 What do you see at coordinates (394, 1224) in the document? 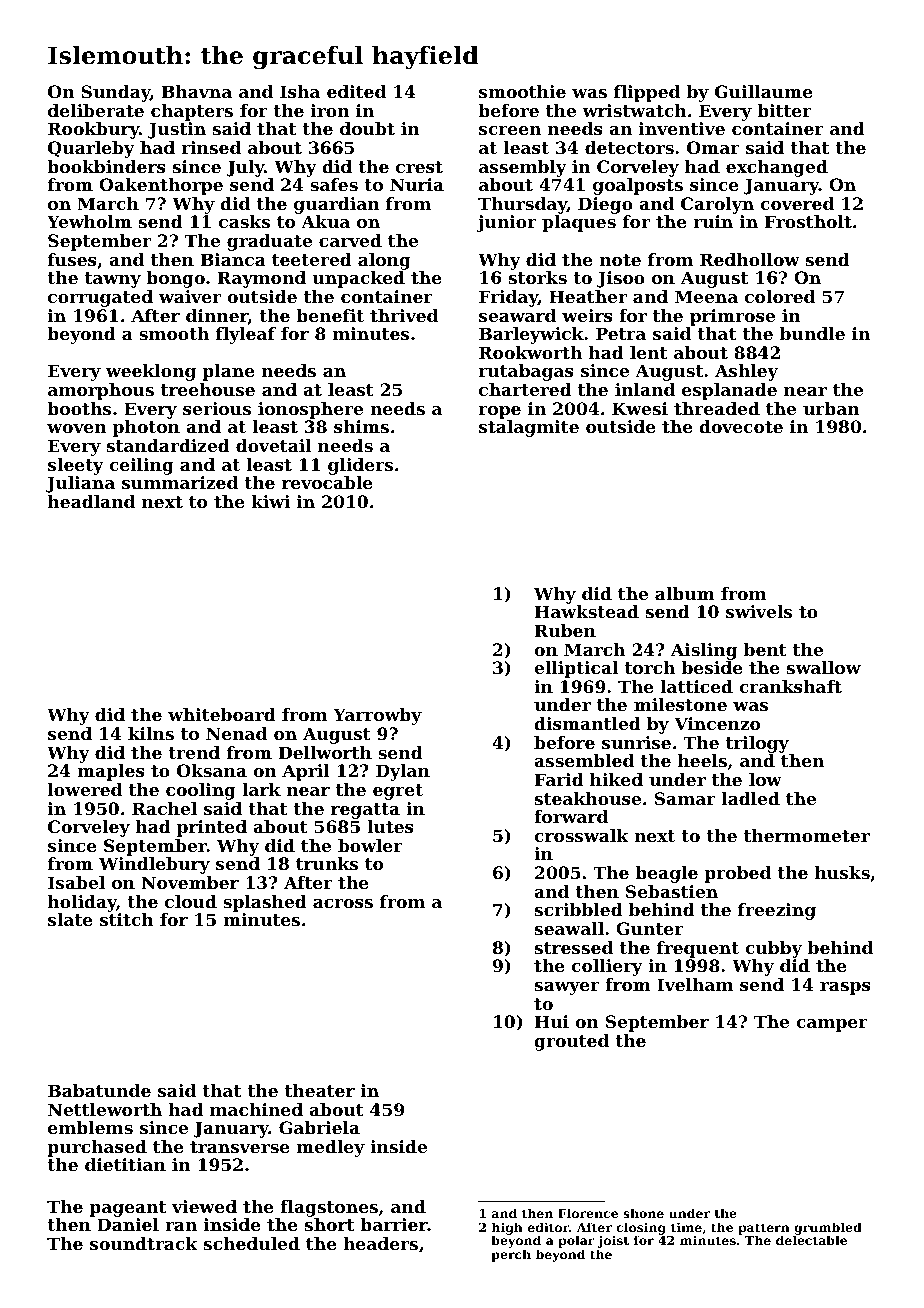
I see `barrier` at bounding box center [394, 1224].
